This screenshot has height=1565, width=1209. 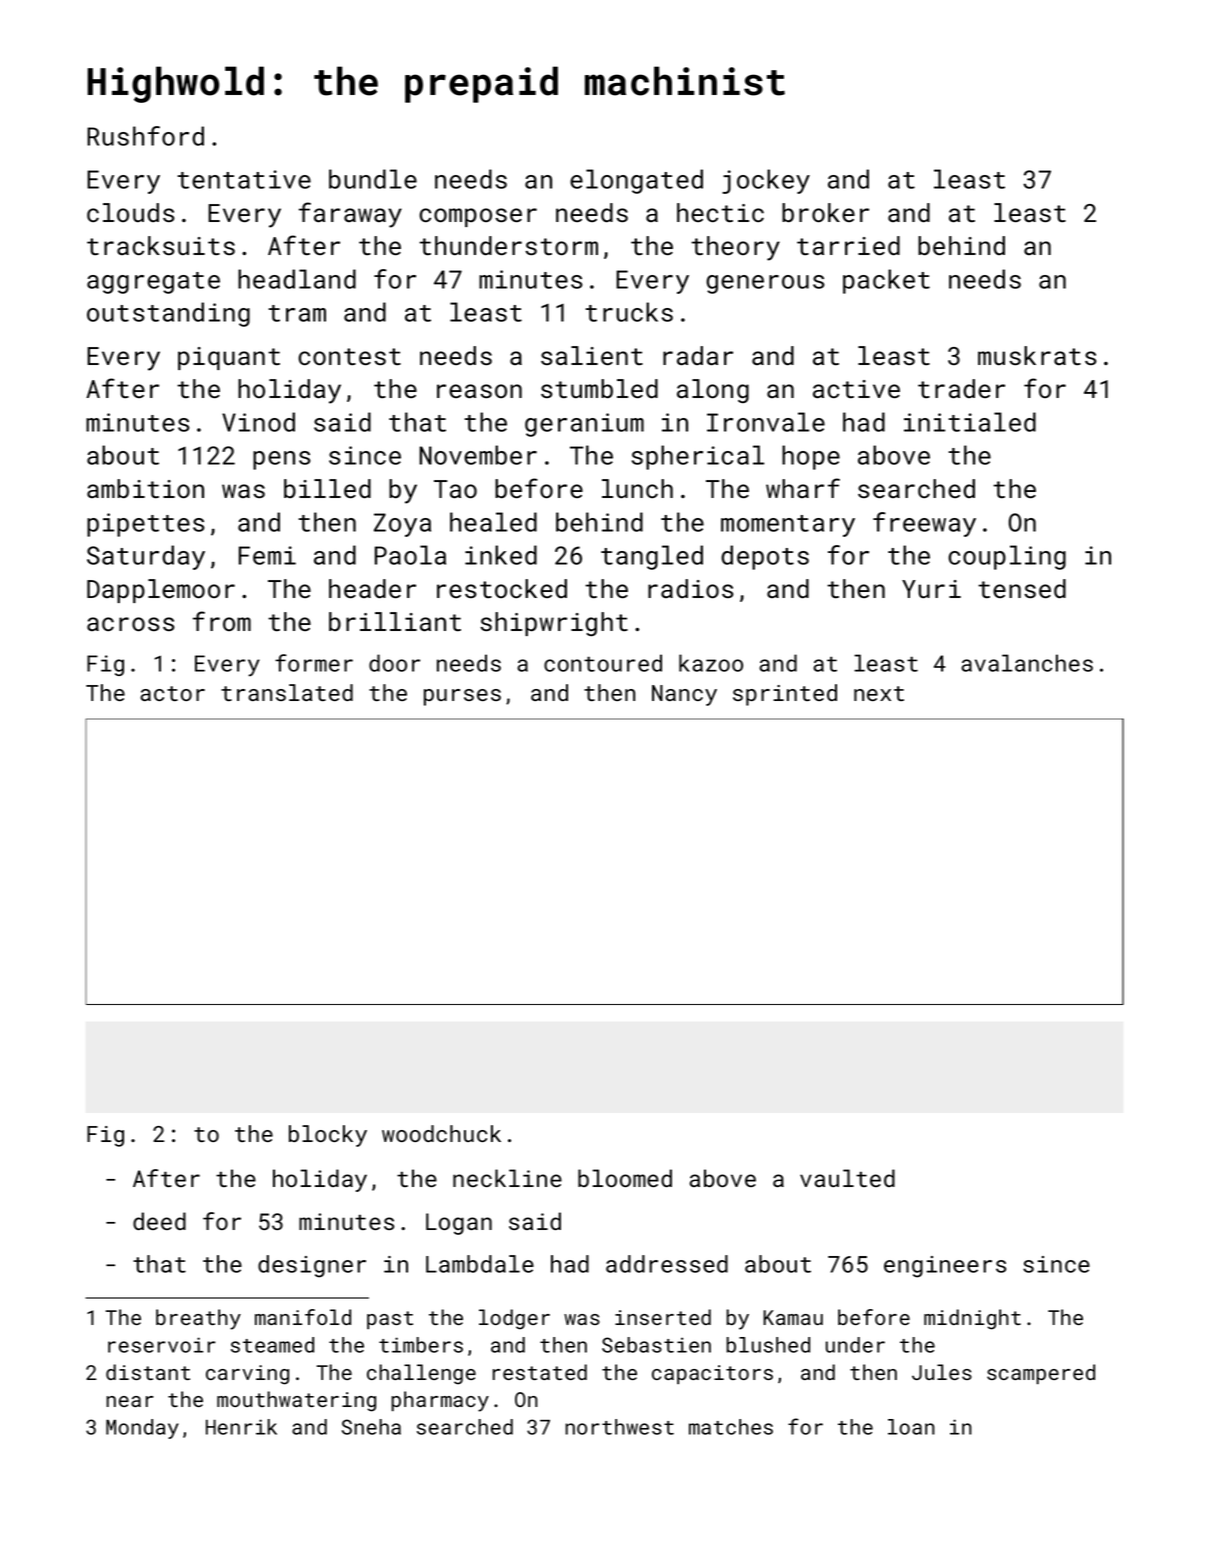 What do you see at coordinates (297, 279) in the screenshot?
I see `headland` at bounding box center [297, 279].
